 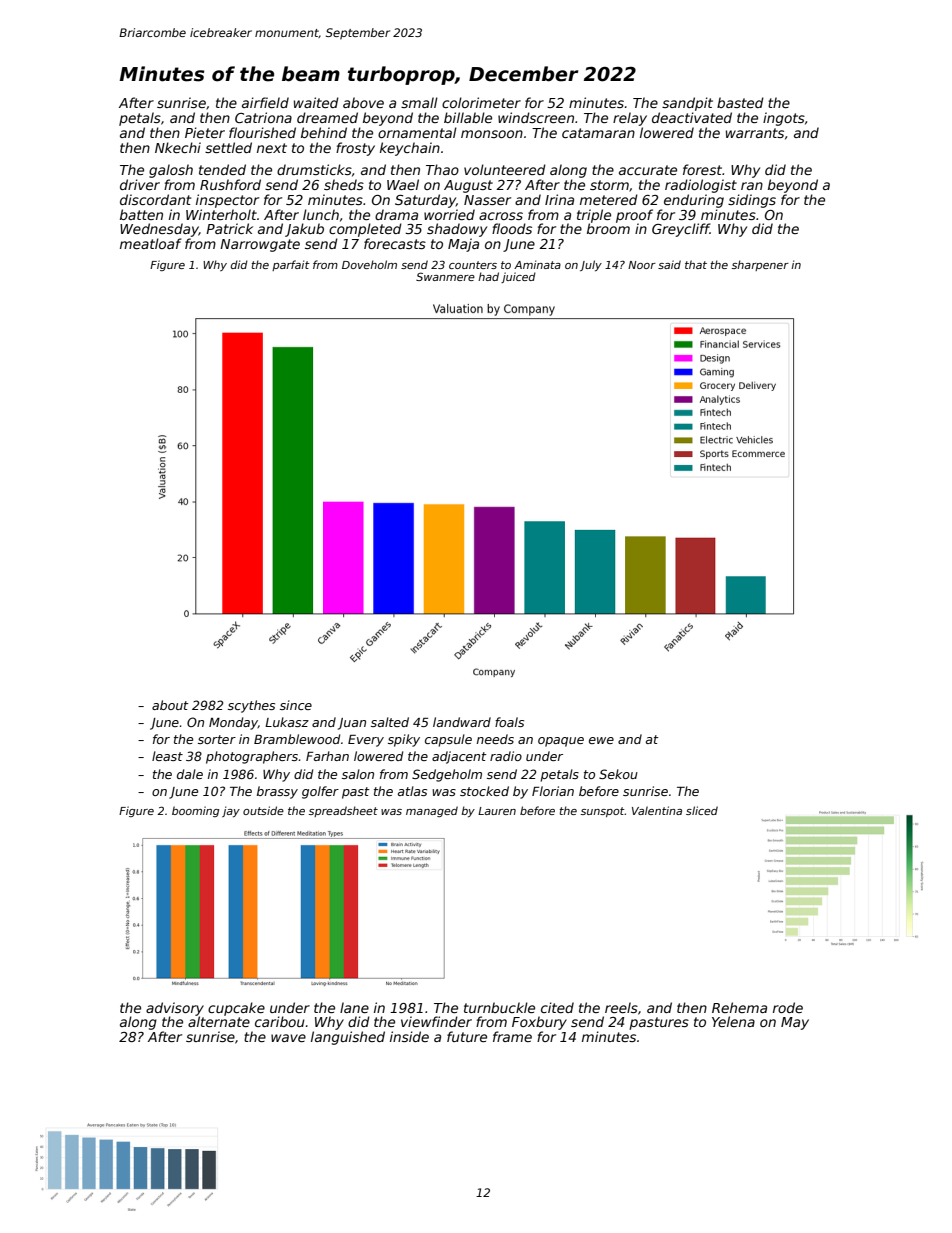 What do you see at coordinates (561, 742) in the page?
I see `opaque` at bounding box center [561, 742].
